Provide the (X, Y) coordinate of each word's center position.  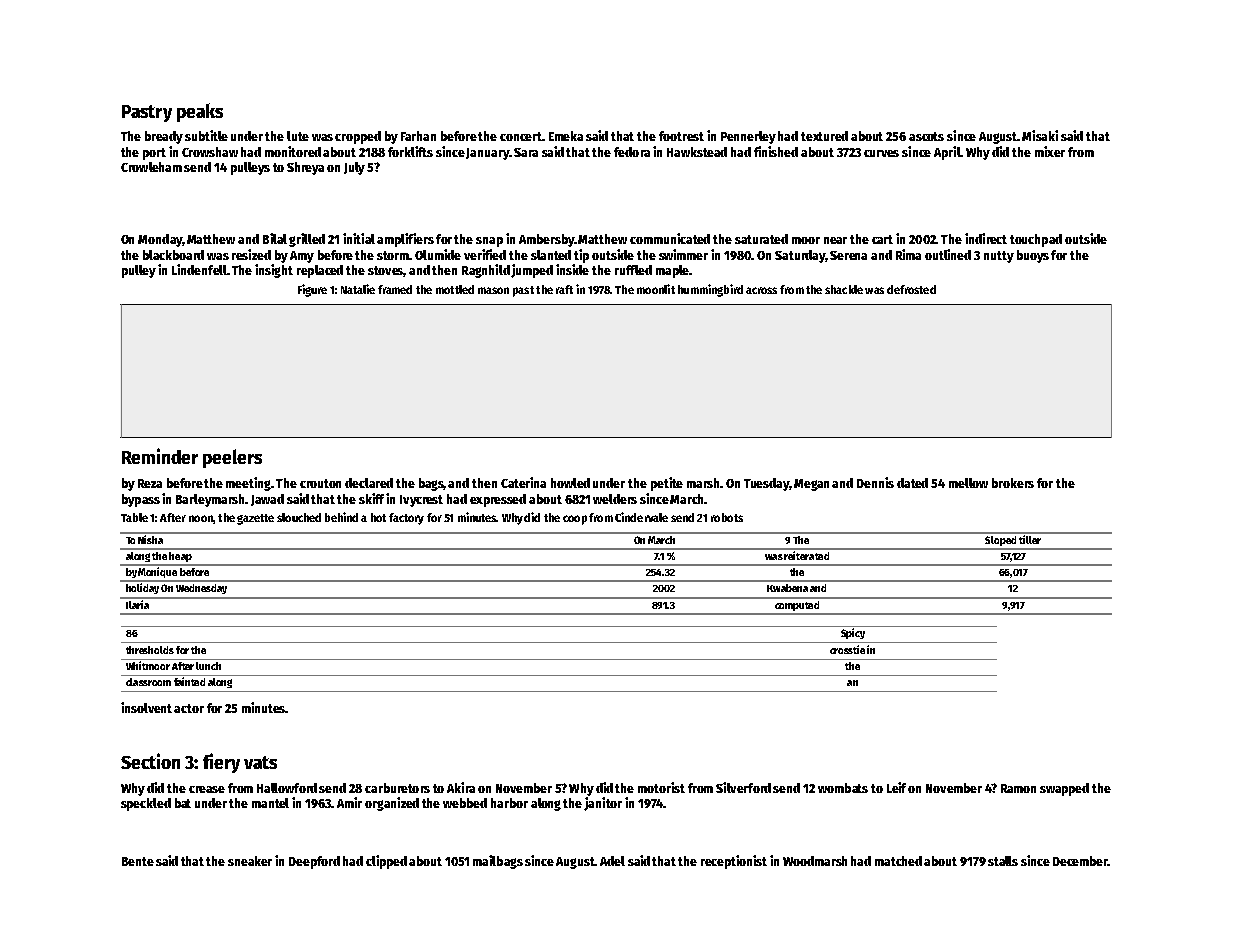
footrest (681, 136)
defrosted (911, 289)
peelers (232, 458)
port (154, 154)
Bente (138, 861)
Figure (312, 290)
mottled (455, 289)
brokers (1013, 483)
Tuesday (766, 484)
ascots (926, 136)
